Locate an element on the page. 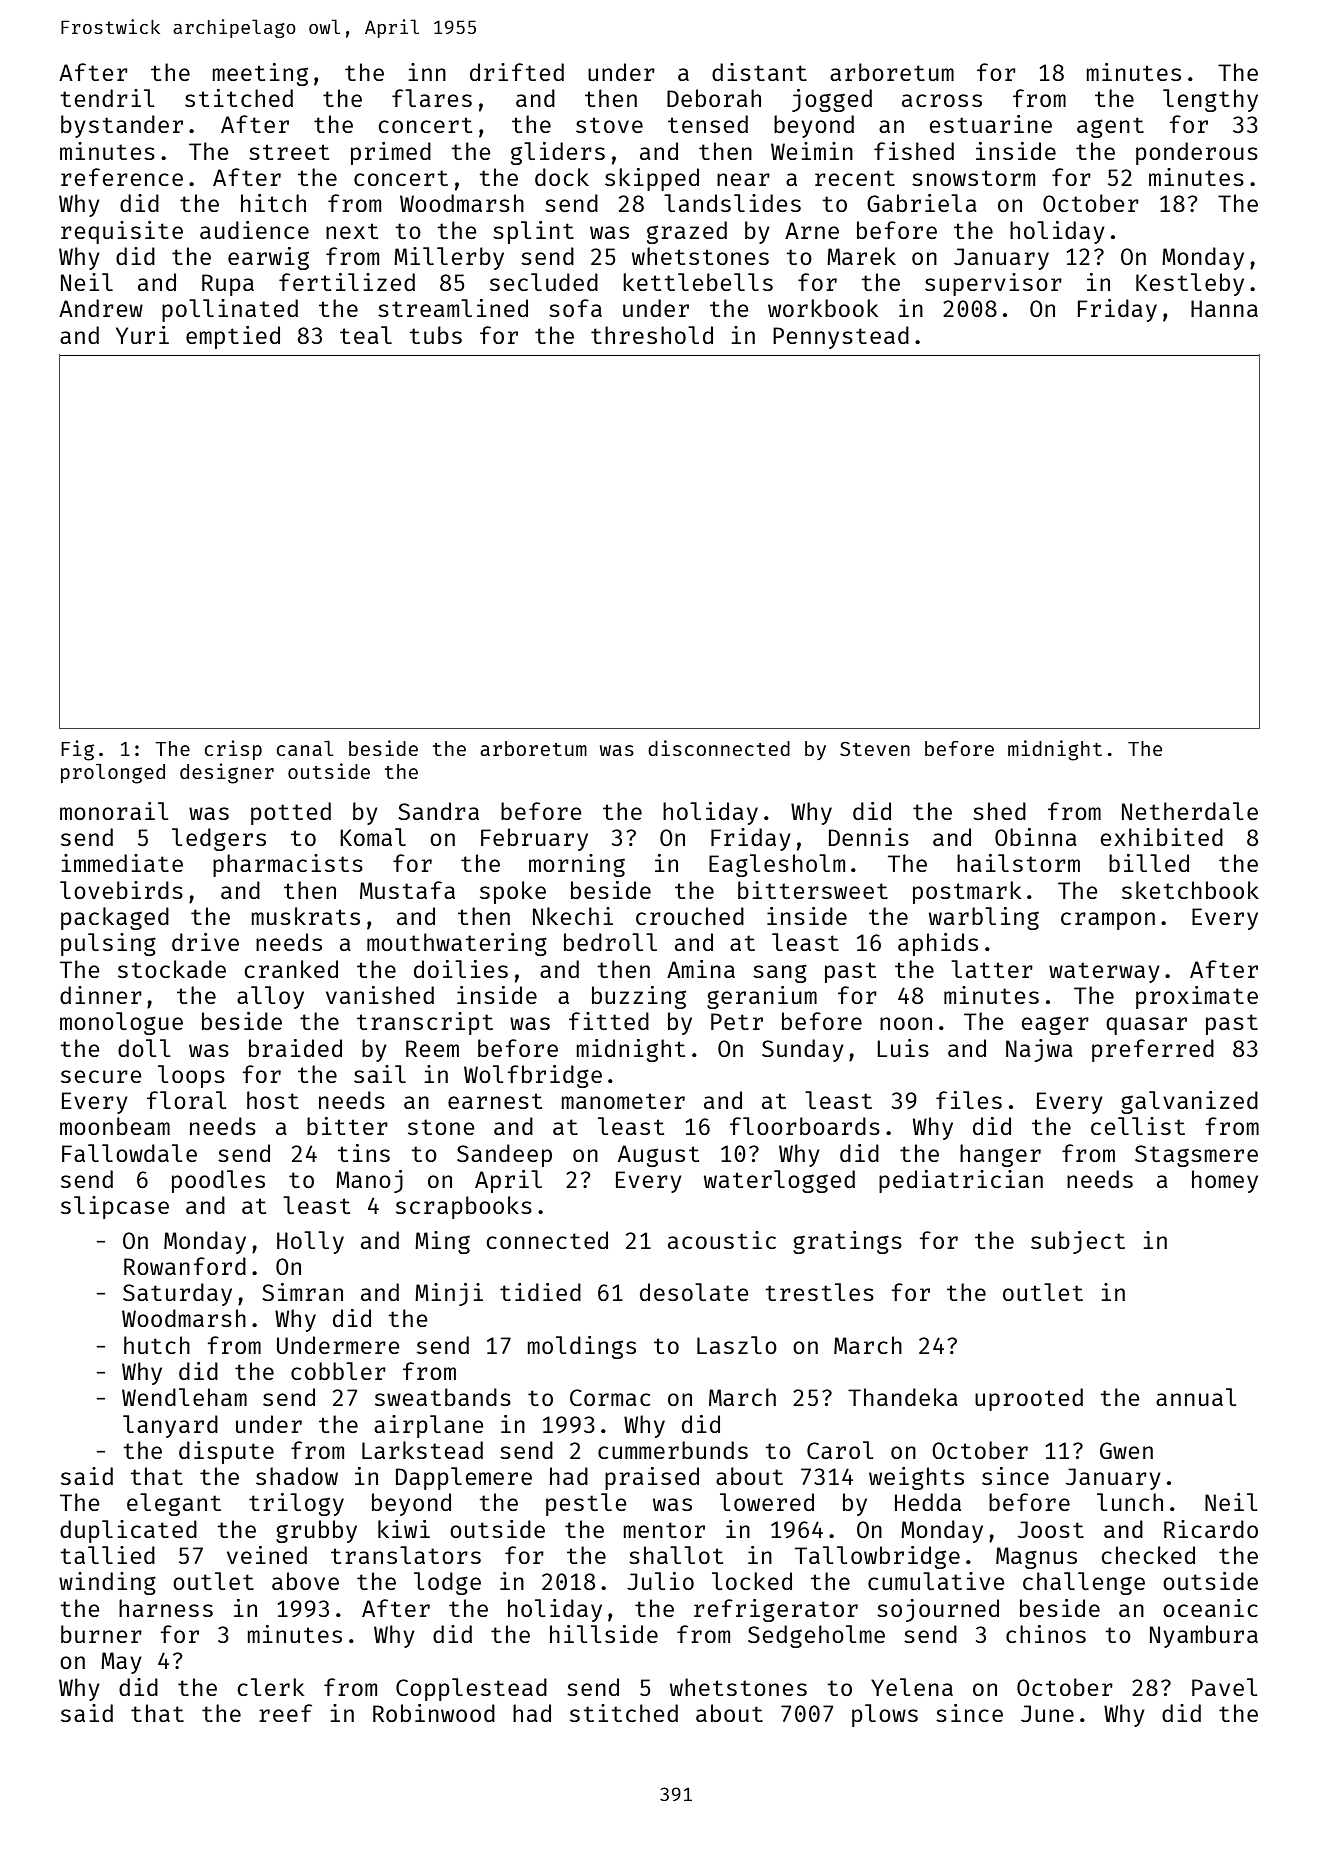  August is located at coordinates (658, 1156).
